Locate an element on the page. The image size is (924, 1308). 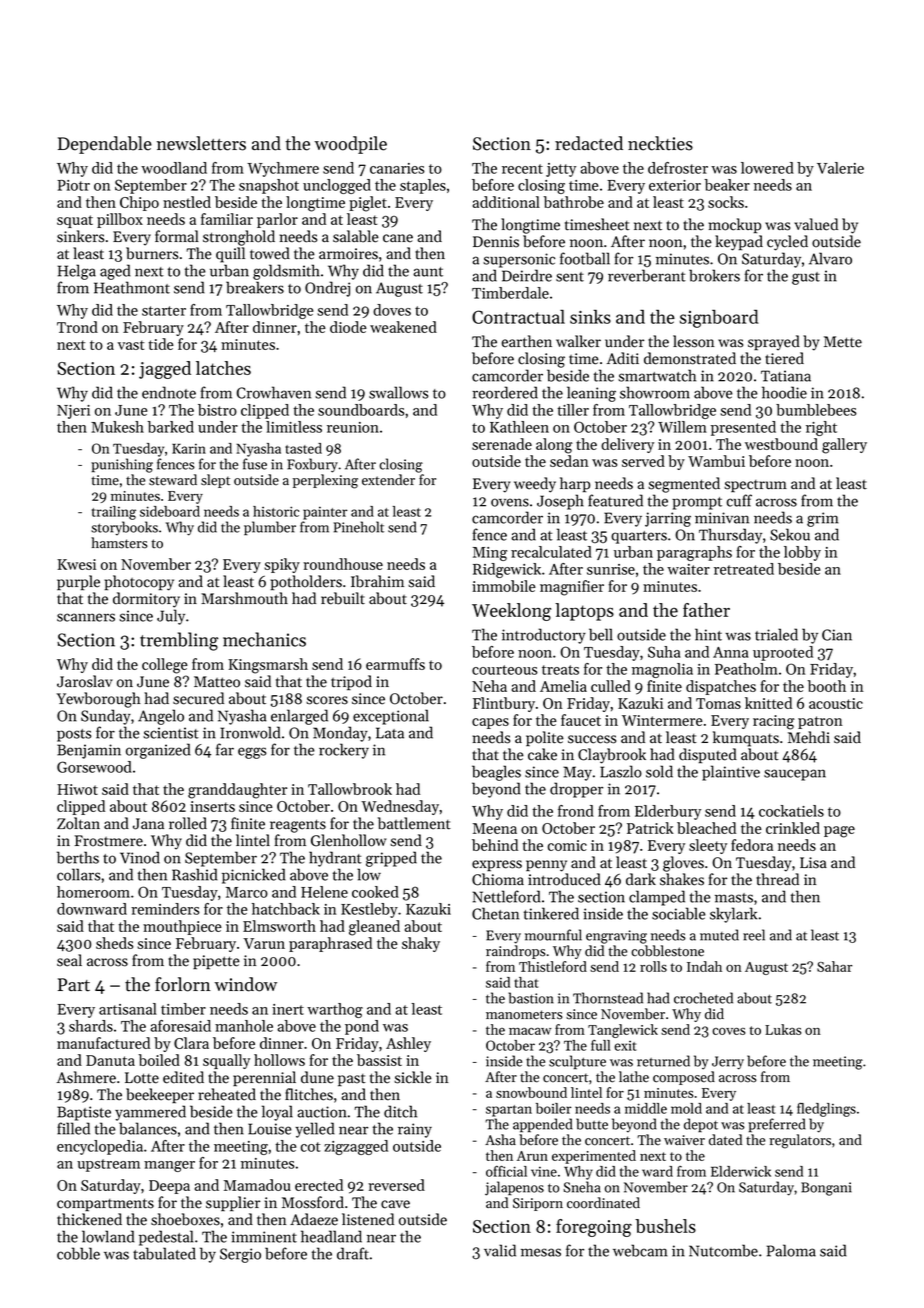
skylark is located at coordinates (733, 915).
